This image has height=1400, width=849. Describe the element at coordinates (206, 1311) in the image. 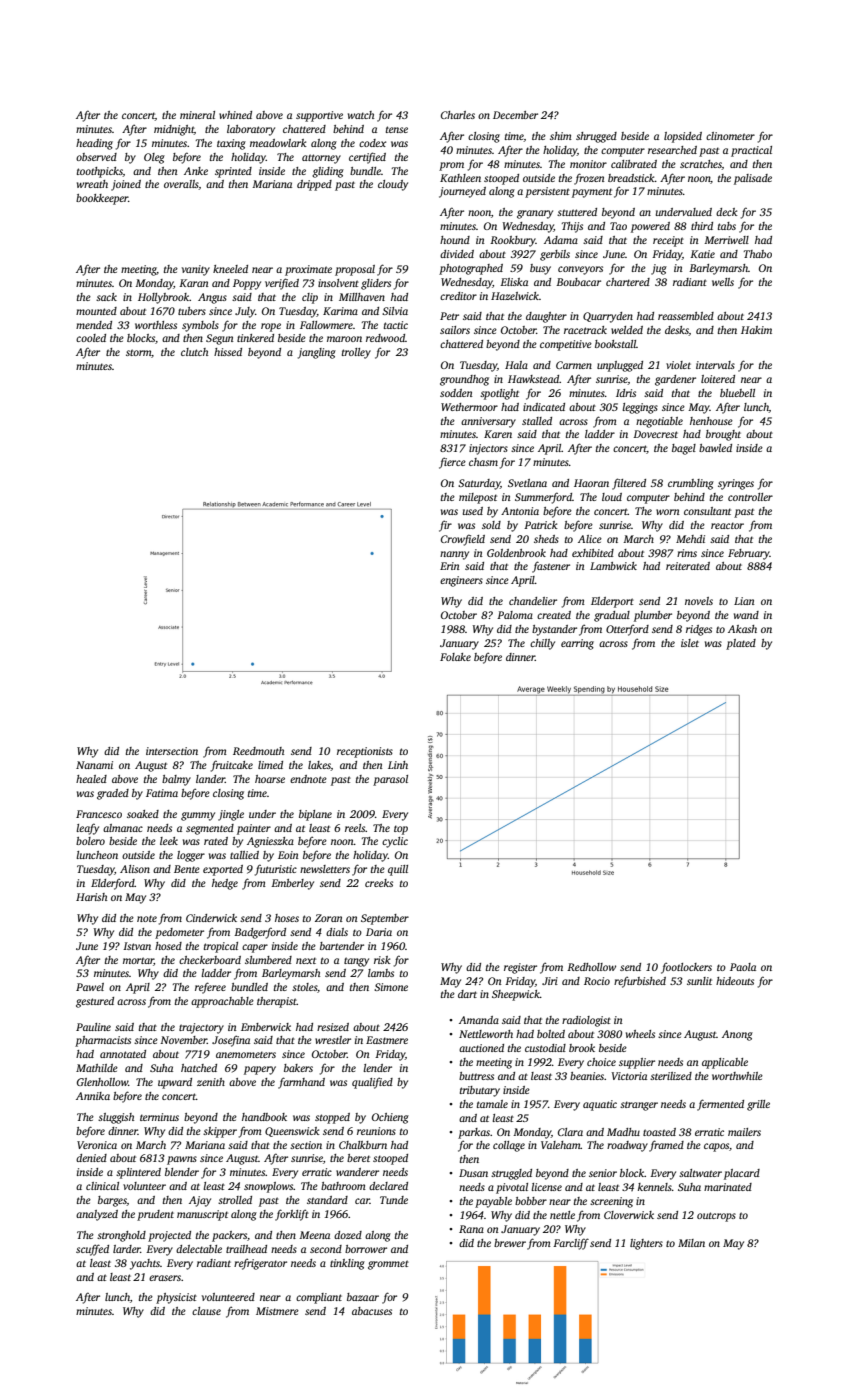

I see `clause` at that location.
